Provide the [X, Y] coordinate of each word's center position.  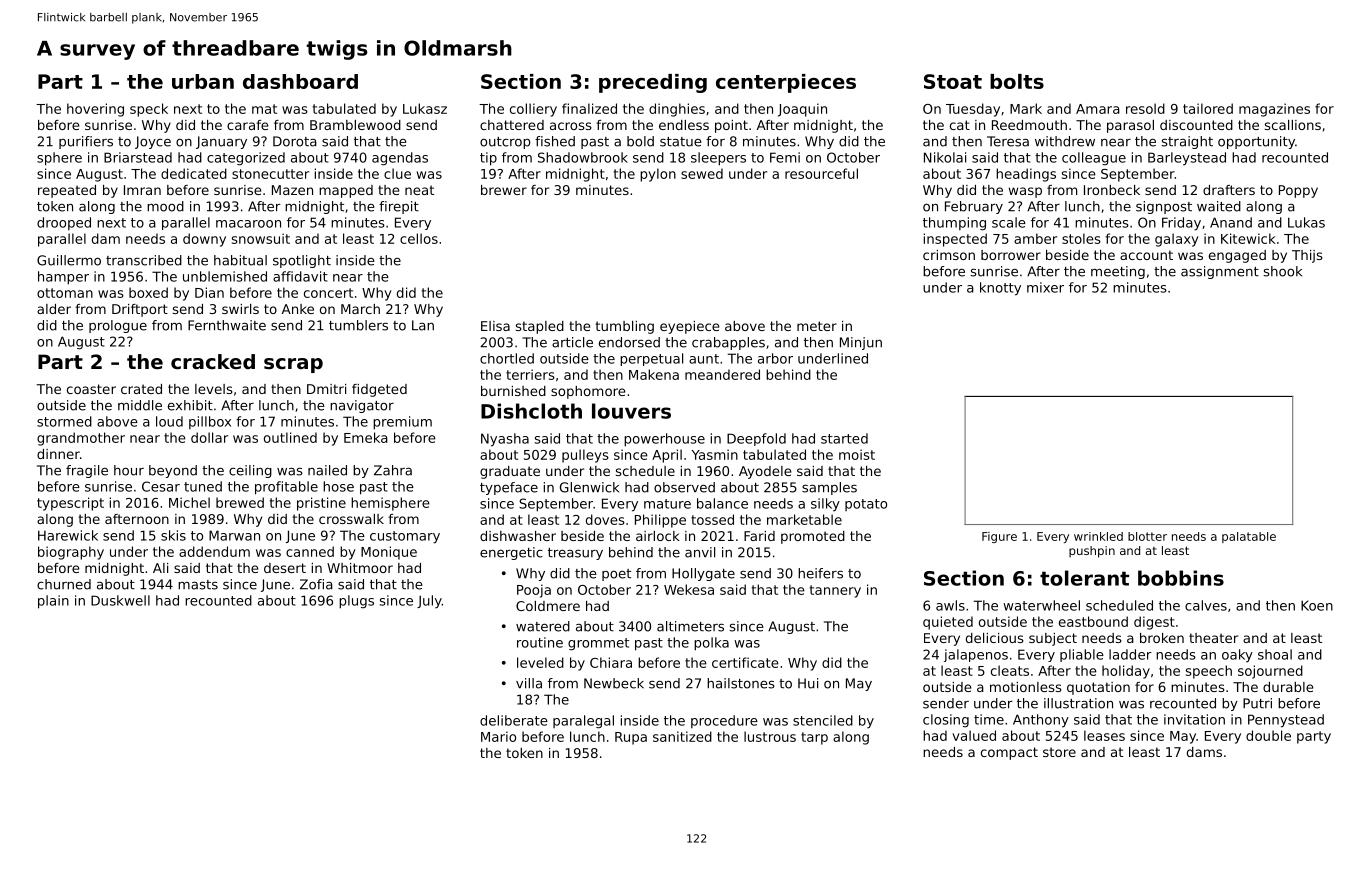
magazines [1274, 110]
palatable [1249, 537]
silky [825, 505]
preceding [653, 83]
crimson [949, 255]
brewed [240, 502]
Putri [1257, 703]
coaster [91, 389]
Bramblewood [355, 125]
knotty [1000, 289]
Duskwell [120, 600]
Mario [498, 736]
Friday [1181, 224]
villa [529, 683]
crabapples [728, 343]
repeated [67, 191]
